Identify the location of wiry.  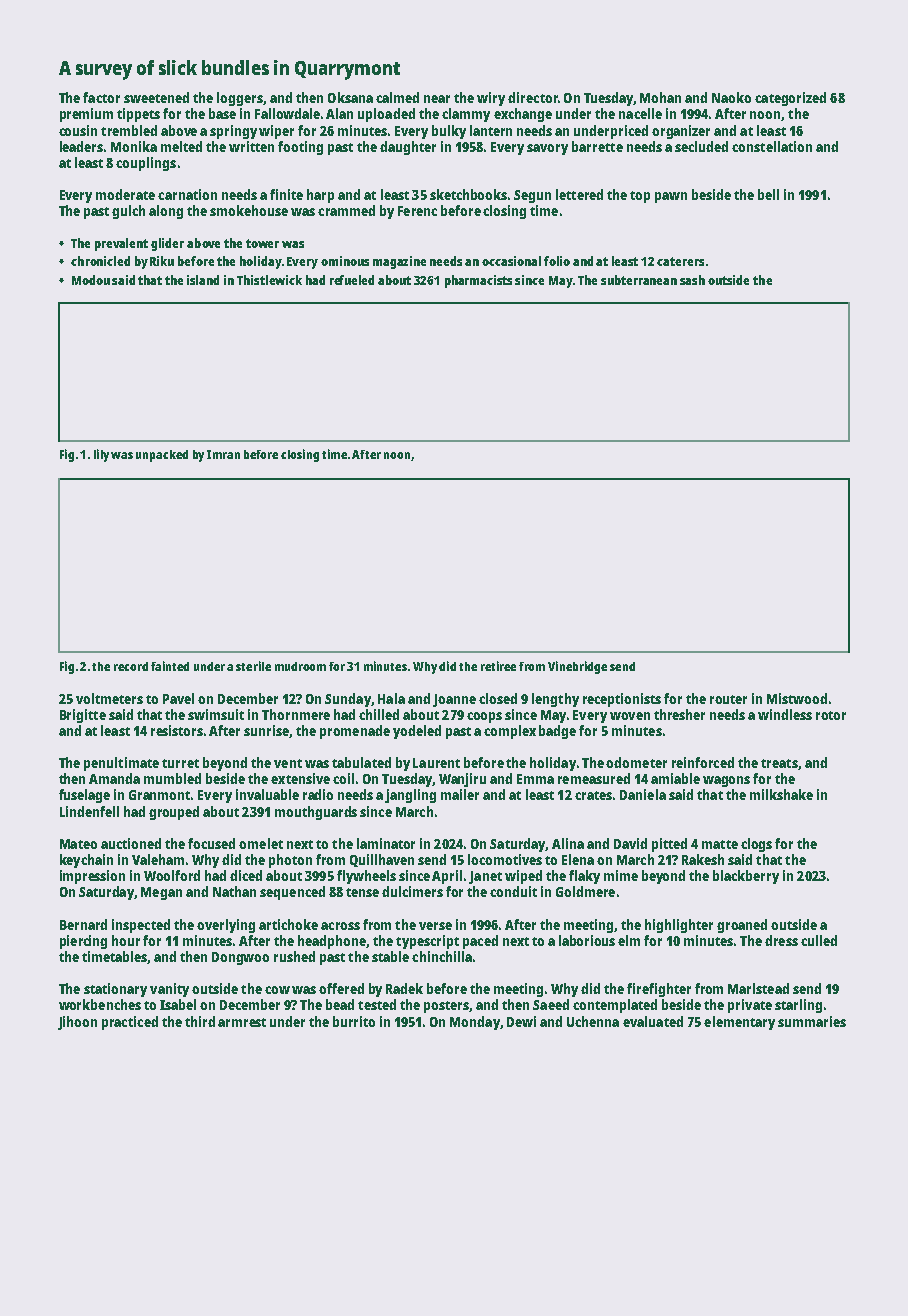
(491, 99).
